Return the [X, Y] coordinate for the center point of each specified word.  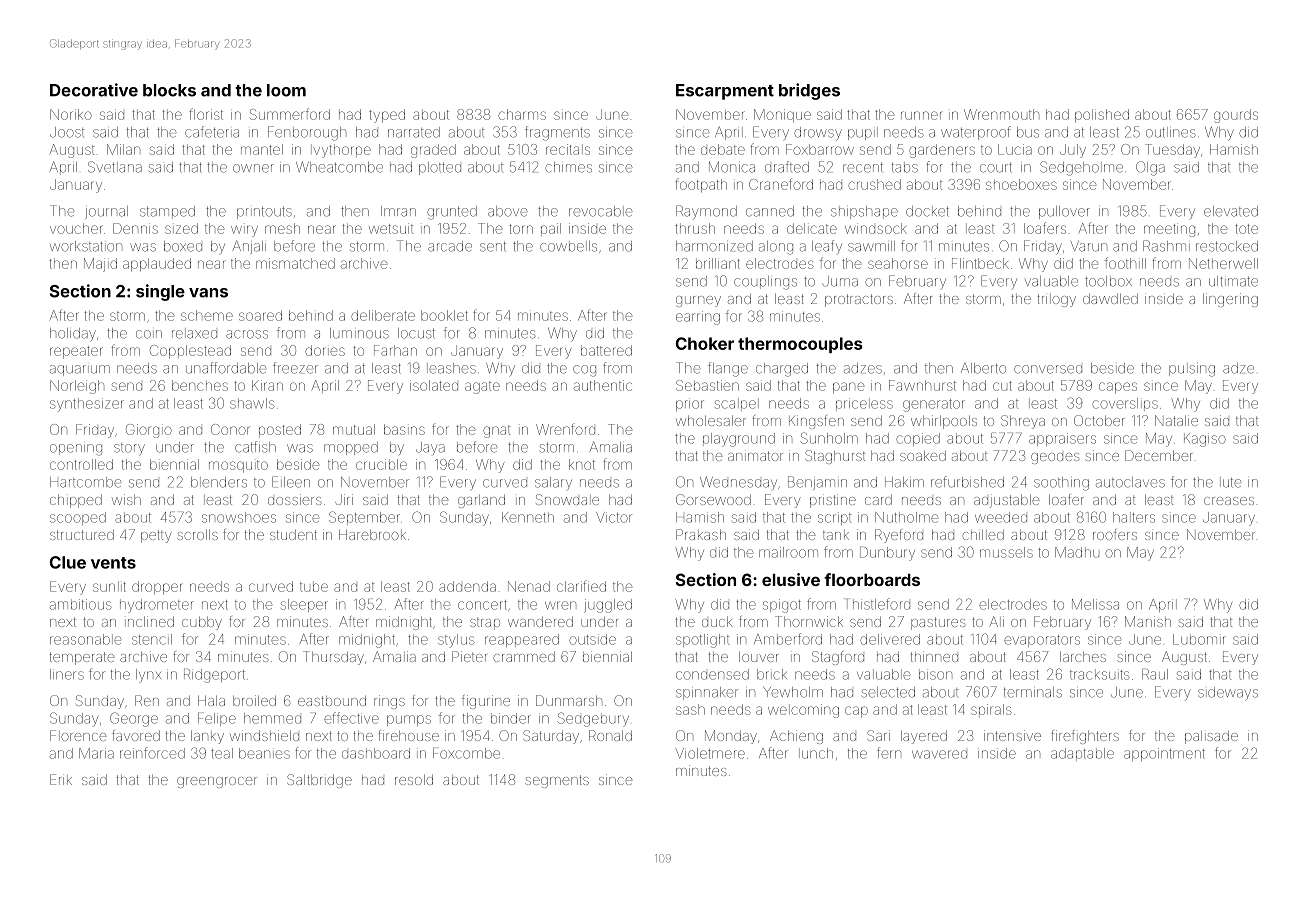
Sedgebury [593, 719]
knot [582, 464]
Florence [78, 735]
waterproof [976, 133]
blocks [169, 90]
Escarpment [725, 92]
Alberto [983, 368]
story [129, 449]
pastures [938, 623]
